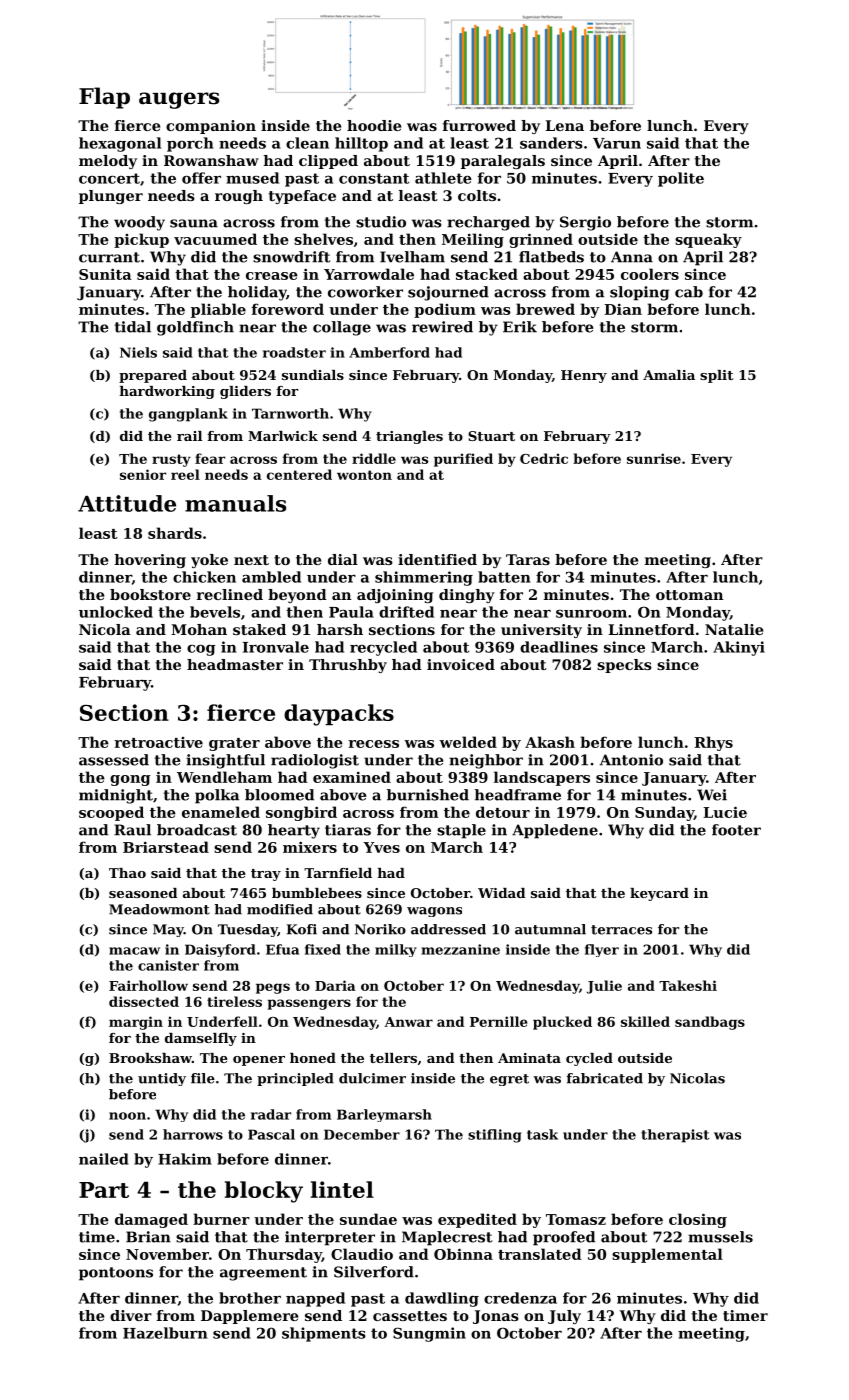 The width and height of the screenshot is (849, 1400). What do you see at coordinates (689, 292) in the screenshot?
I see `cab` at bounding box center [689, 292].
